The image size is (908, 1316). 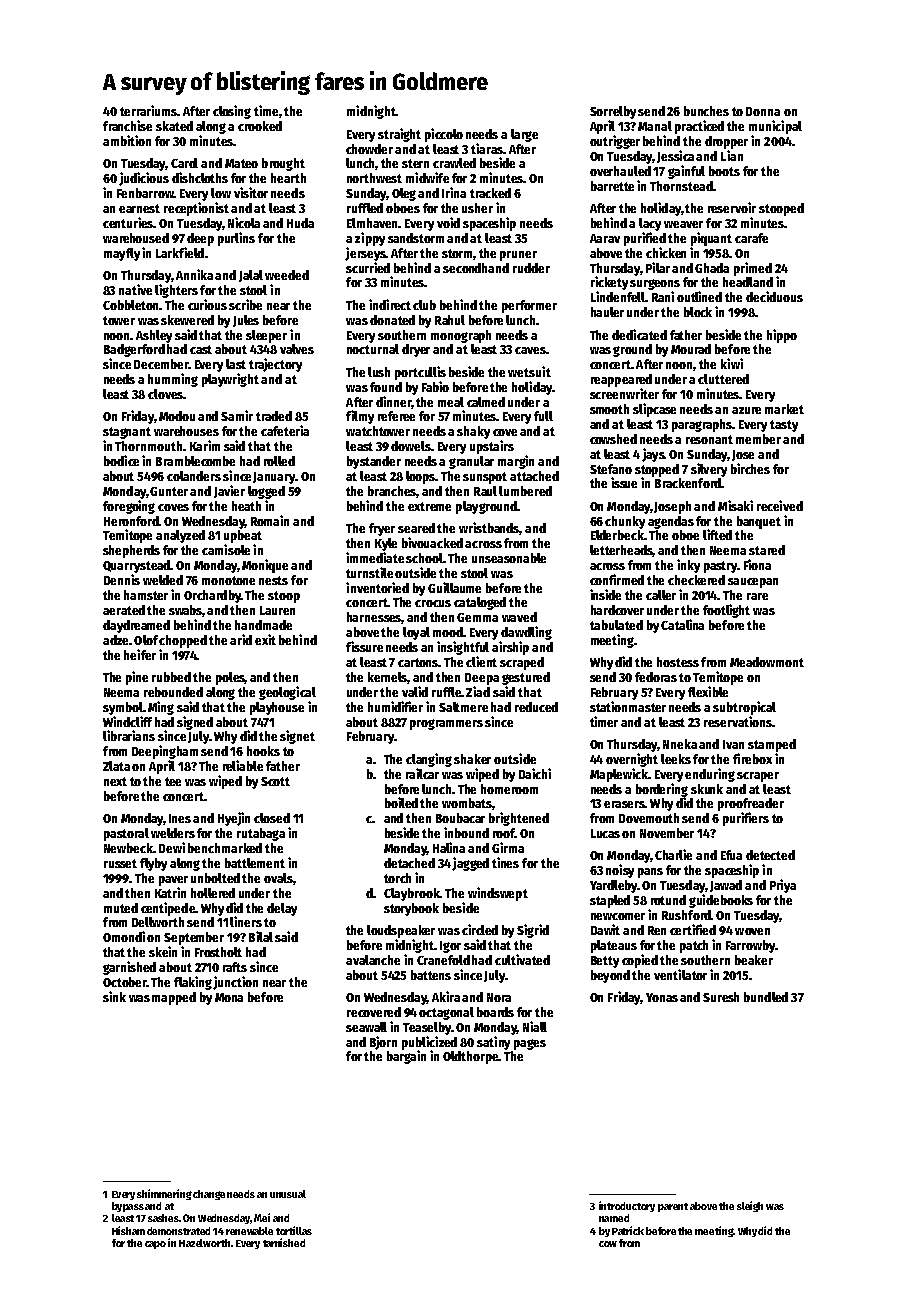 What do you see at coordinates (712, 268) in the page?
I see `Ghada` at bounding box center [712, 268].
